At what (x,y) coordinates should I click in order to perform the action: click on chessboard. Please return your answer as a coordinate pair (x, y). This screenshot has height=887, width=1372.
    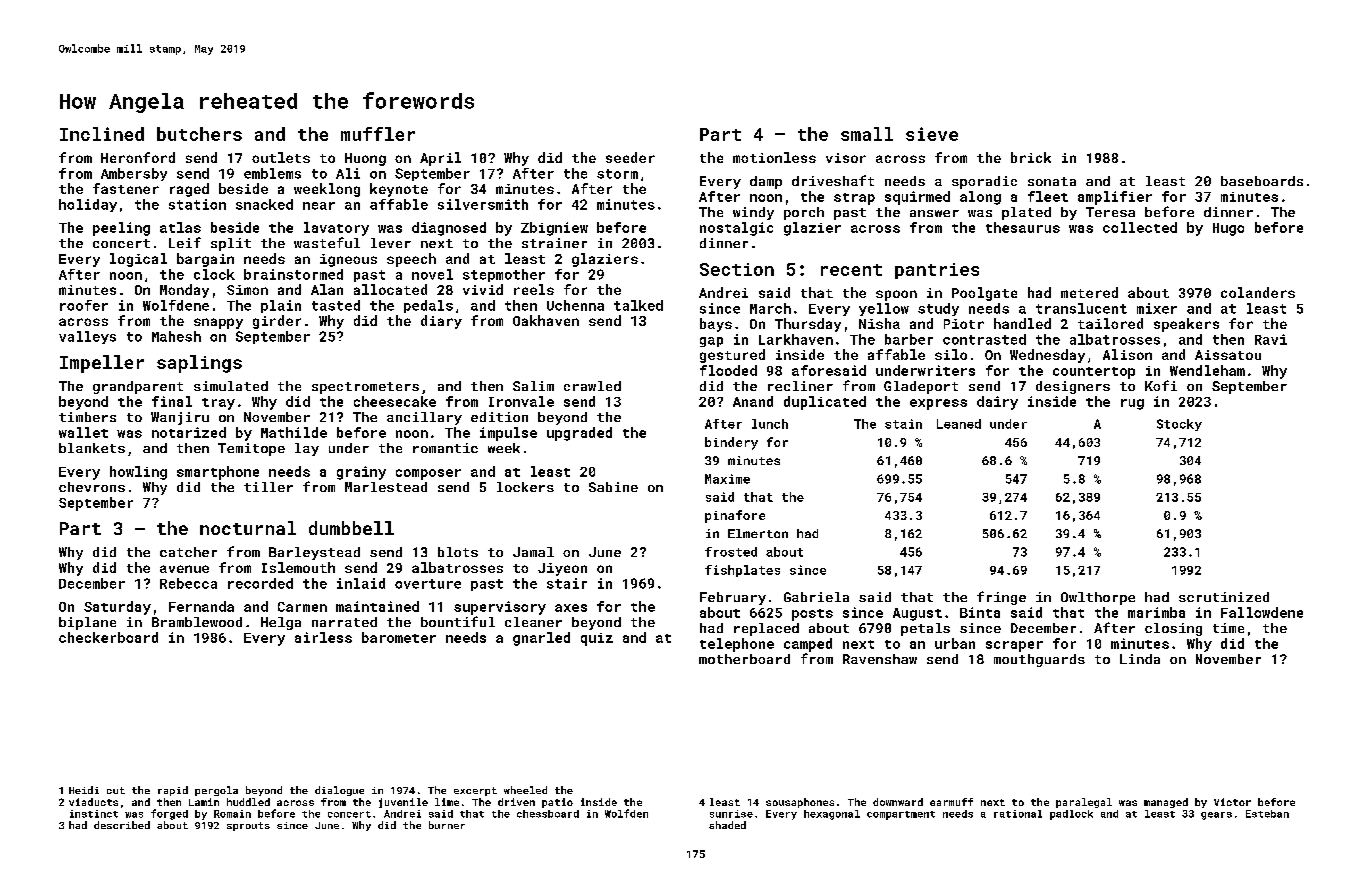
    Looking at the image, I should click on (548, 814).
